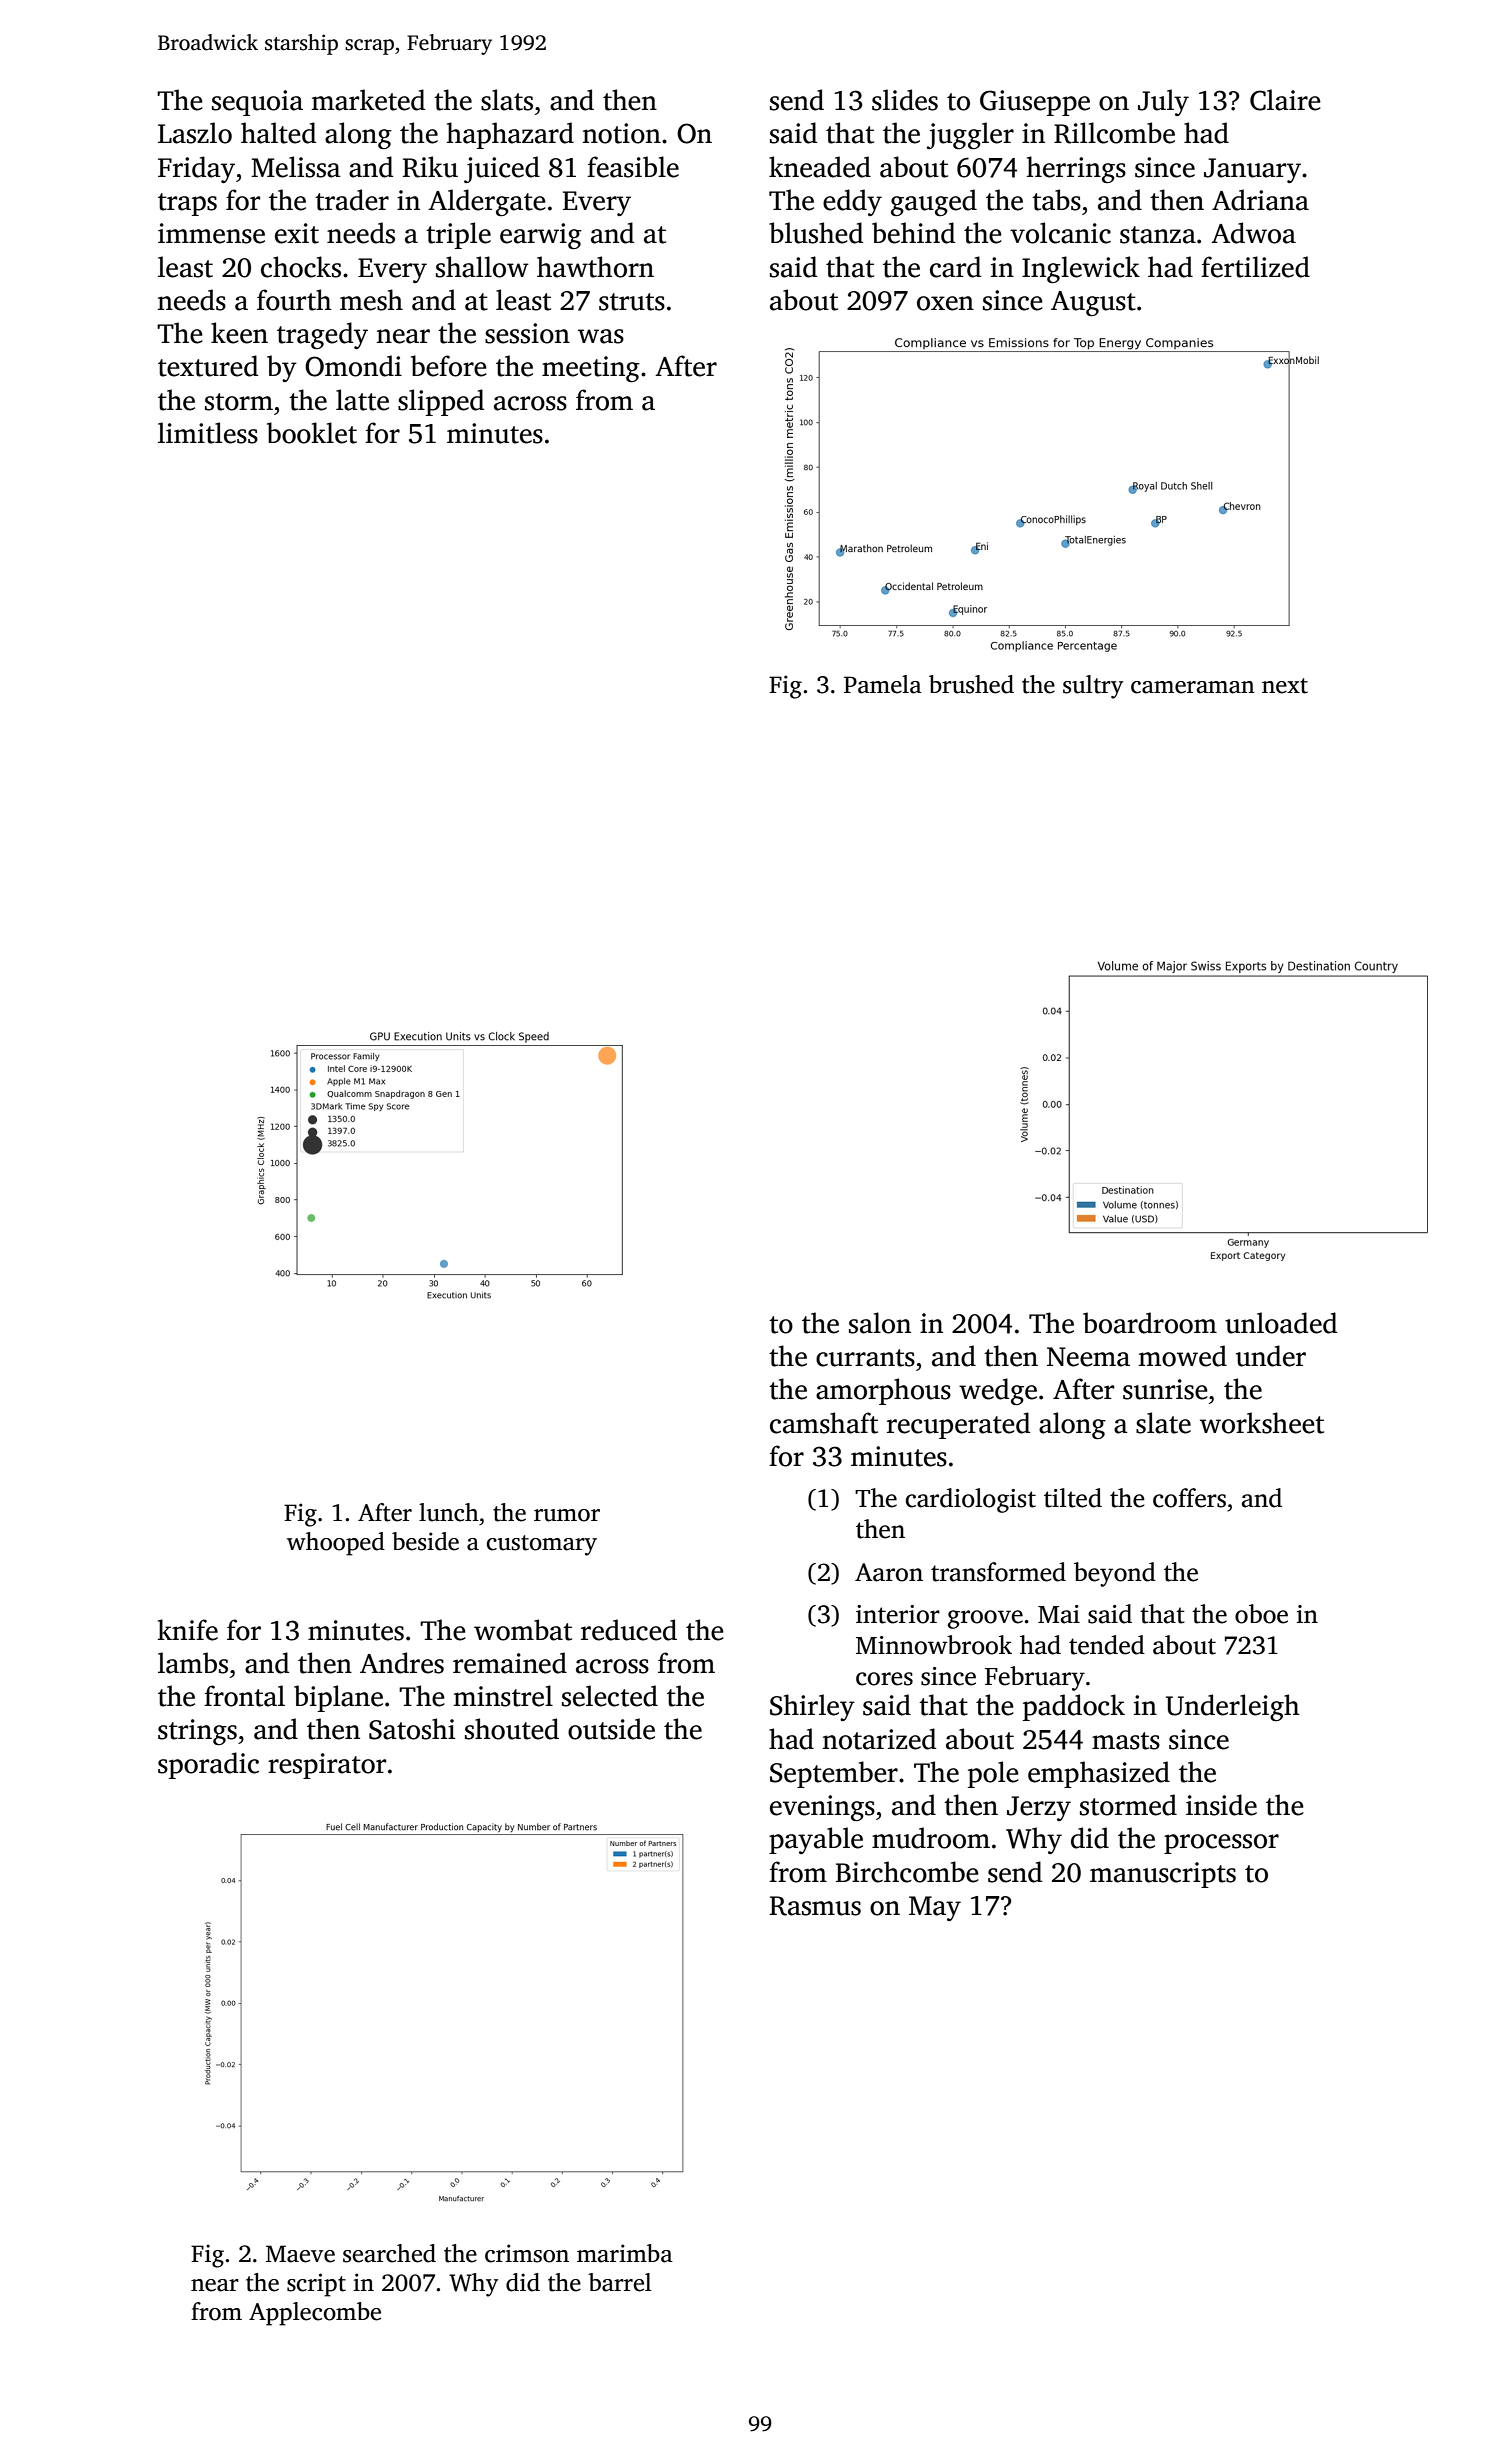 Image resolution: width=1496 pixels, height=2464 pixels. Describe the element at coordinates (541, 1545) in the screenshot. I see `customary` at that location.
